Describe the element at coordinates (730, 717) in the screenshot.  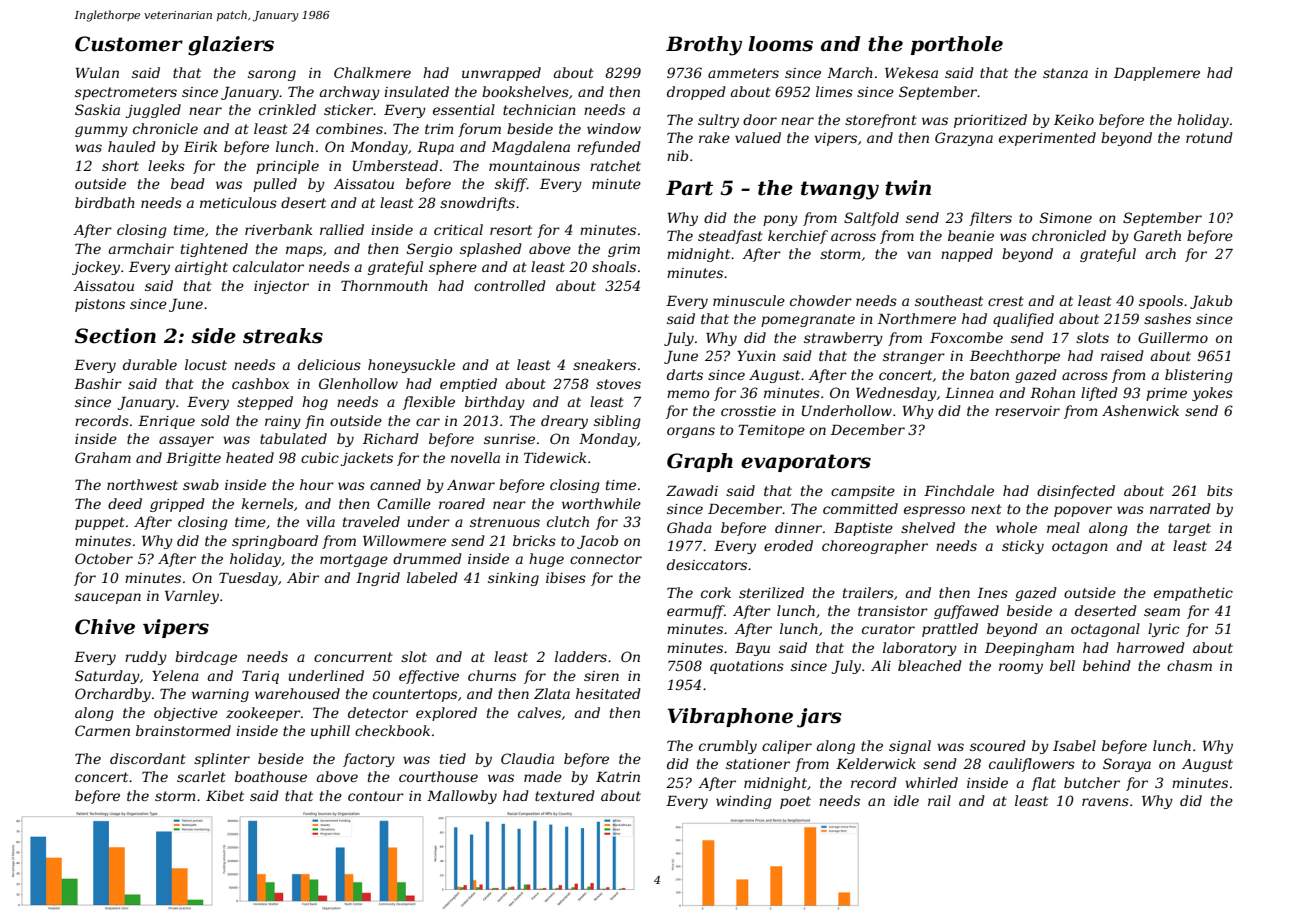
I see `Vibraphone` at that location.
